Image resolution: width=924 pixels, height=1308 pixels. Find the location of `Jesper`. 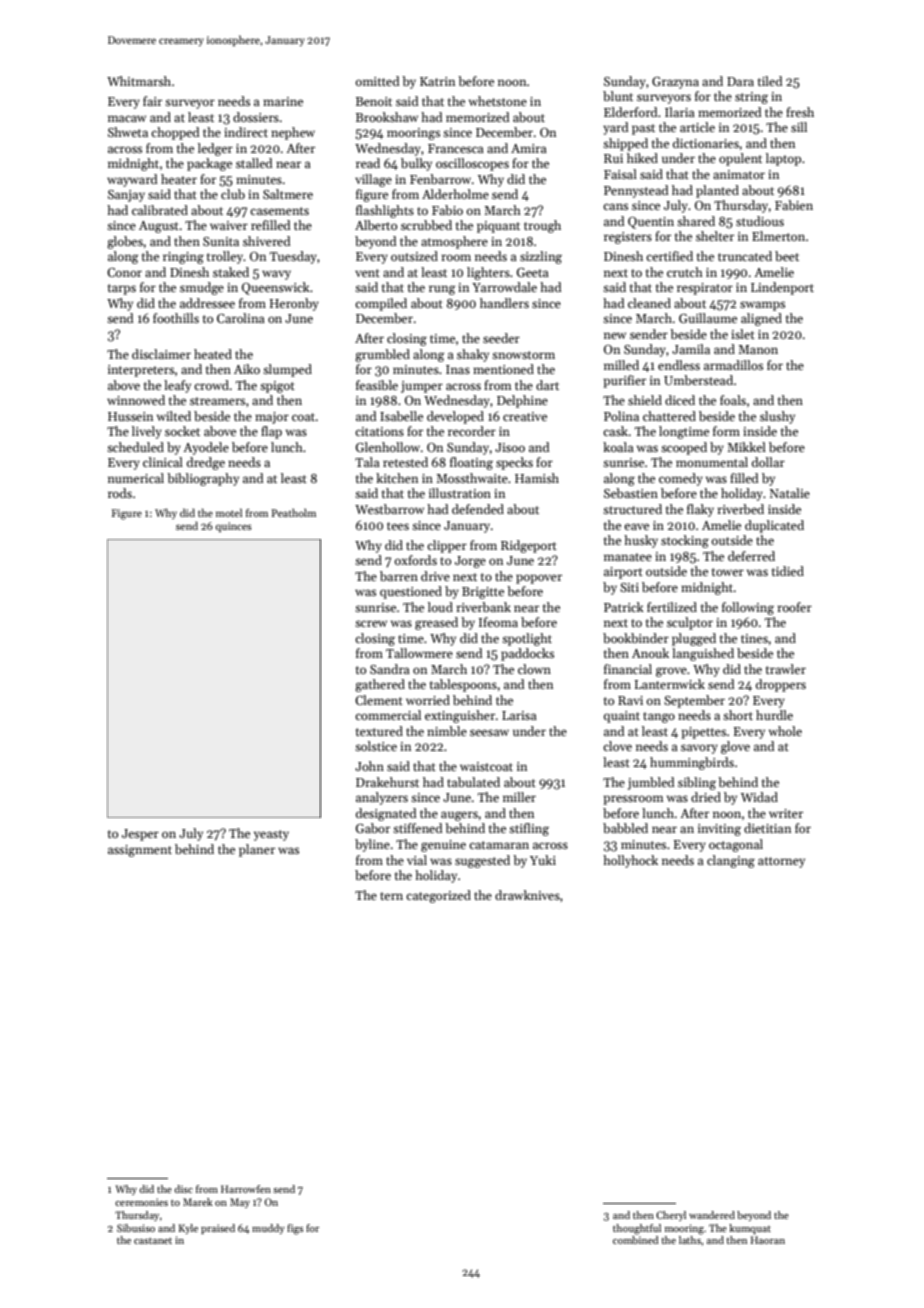

Jesper is located at coordinates (140, 835).
